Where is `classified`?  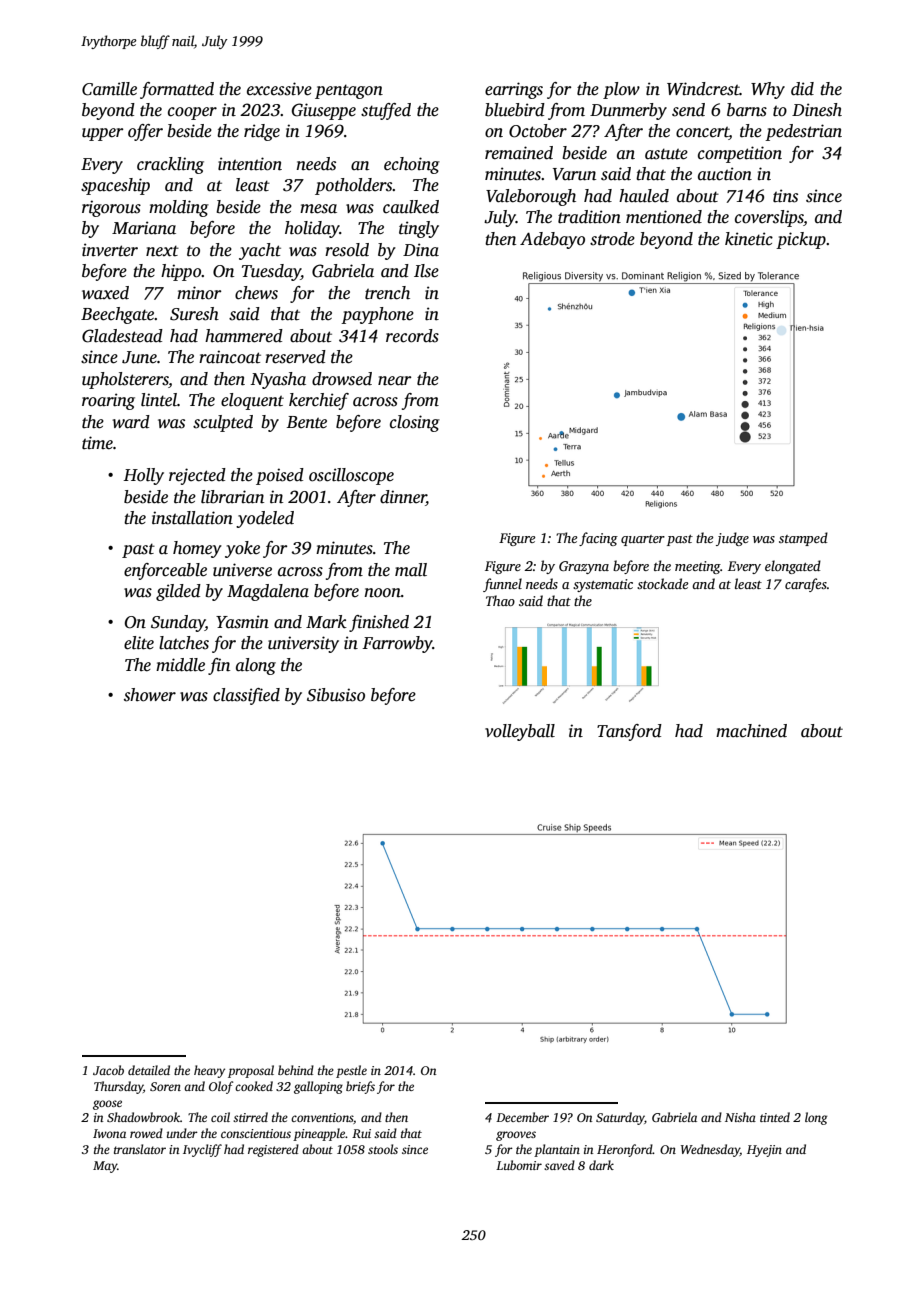
classified is located at coordinates (246, 696).
